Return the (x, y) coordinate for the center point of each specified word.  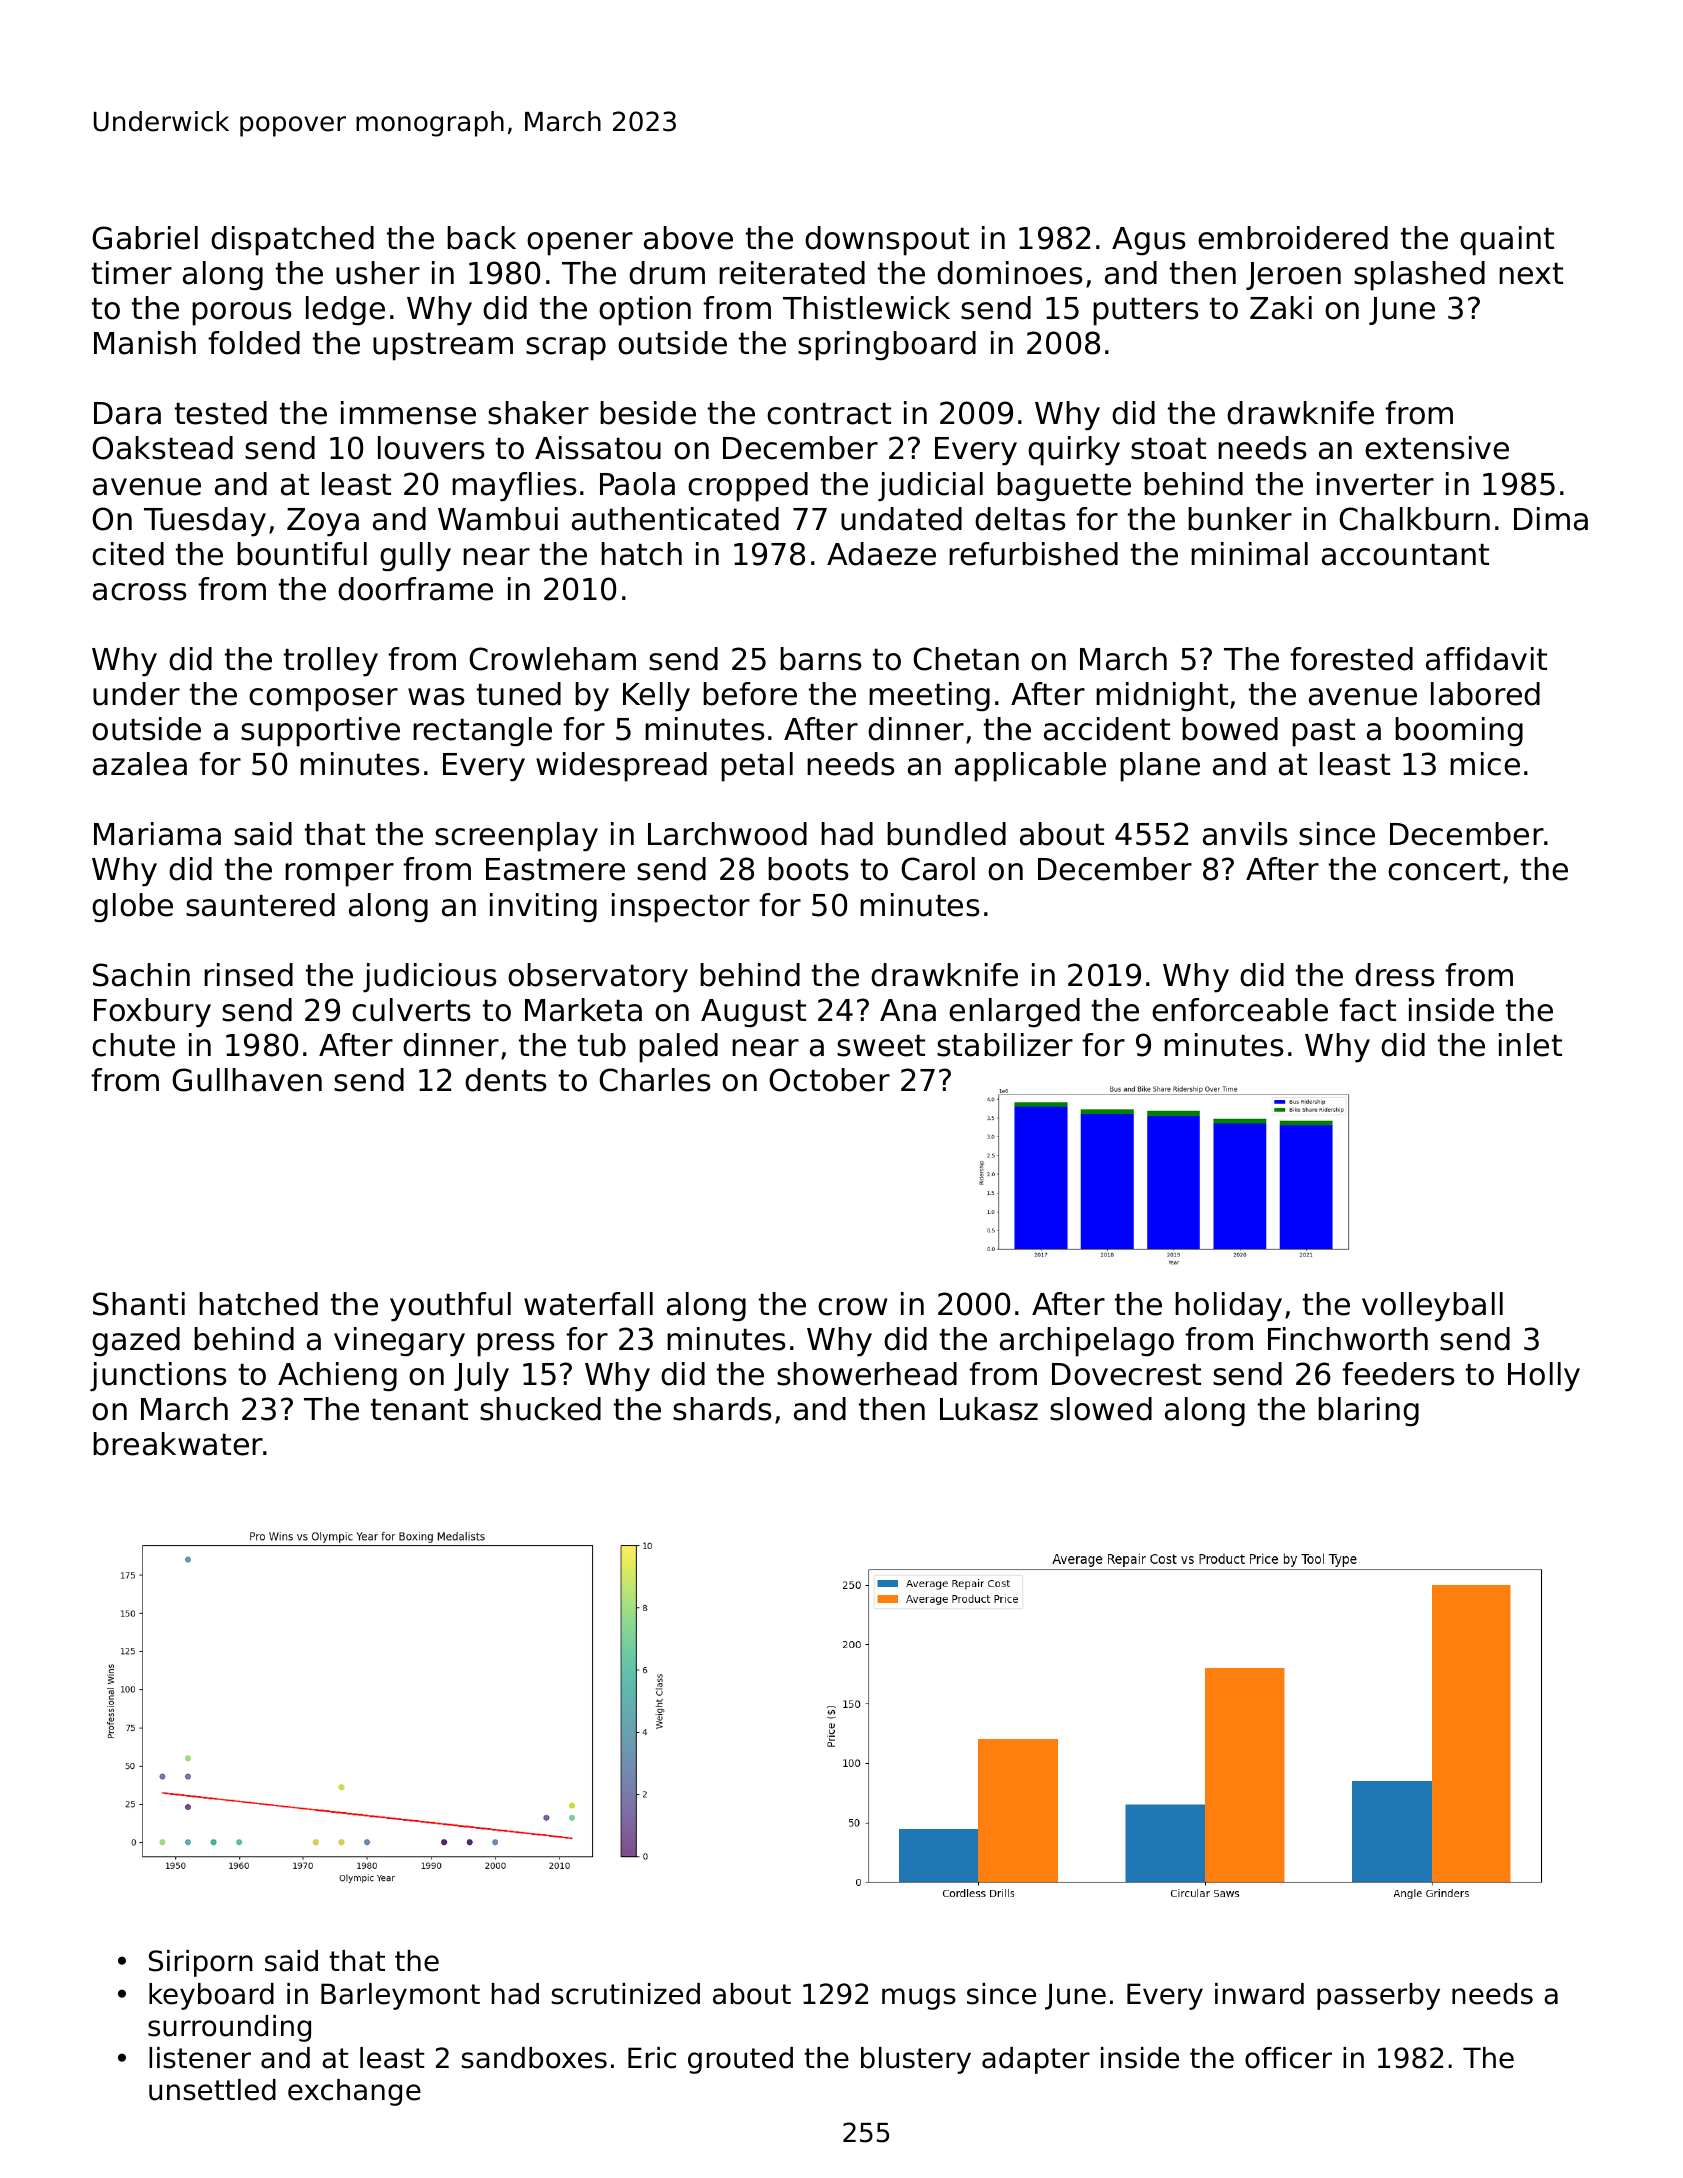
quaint (1507, 241)
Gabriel (145, 238)
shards (722, 1409)
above (688, 238)
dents (506, 1080)
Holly (1544, 1377)
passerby (1378, 1996)
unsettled (212, 2090)
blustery (916, 2060)
